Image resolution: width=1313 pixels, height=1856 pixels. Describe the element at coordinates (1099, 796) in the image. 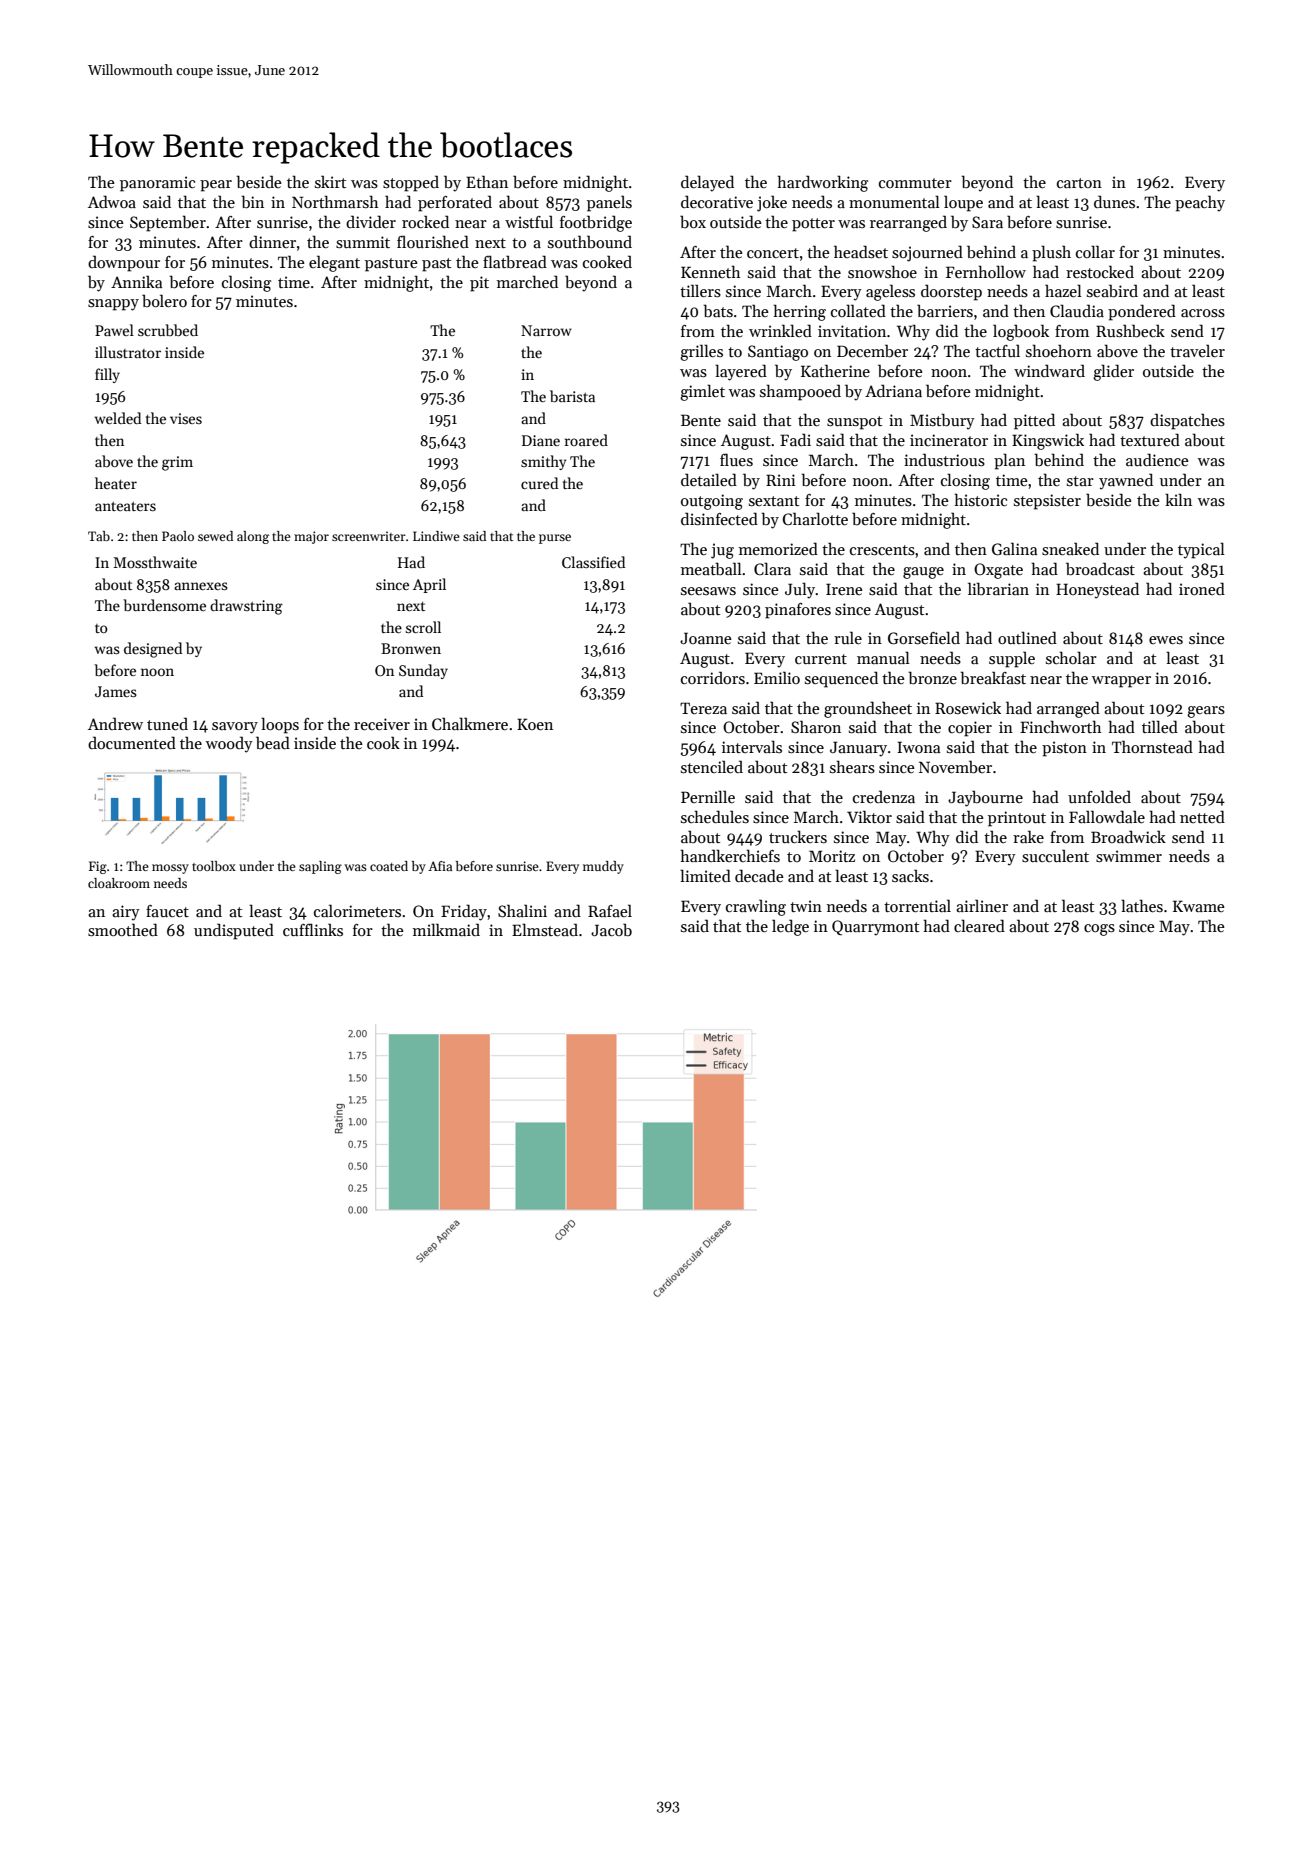

I see `unfolded` at that location.
